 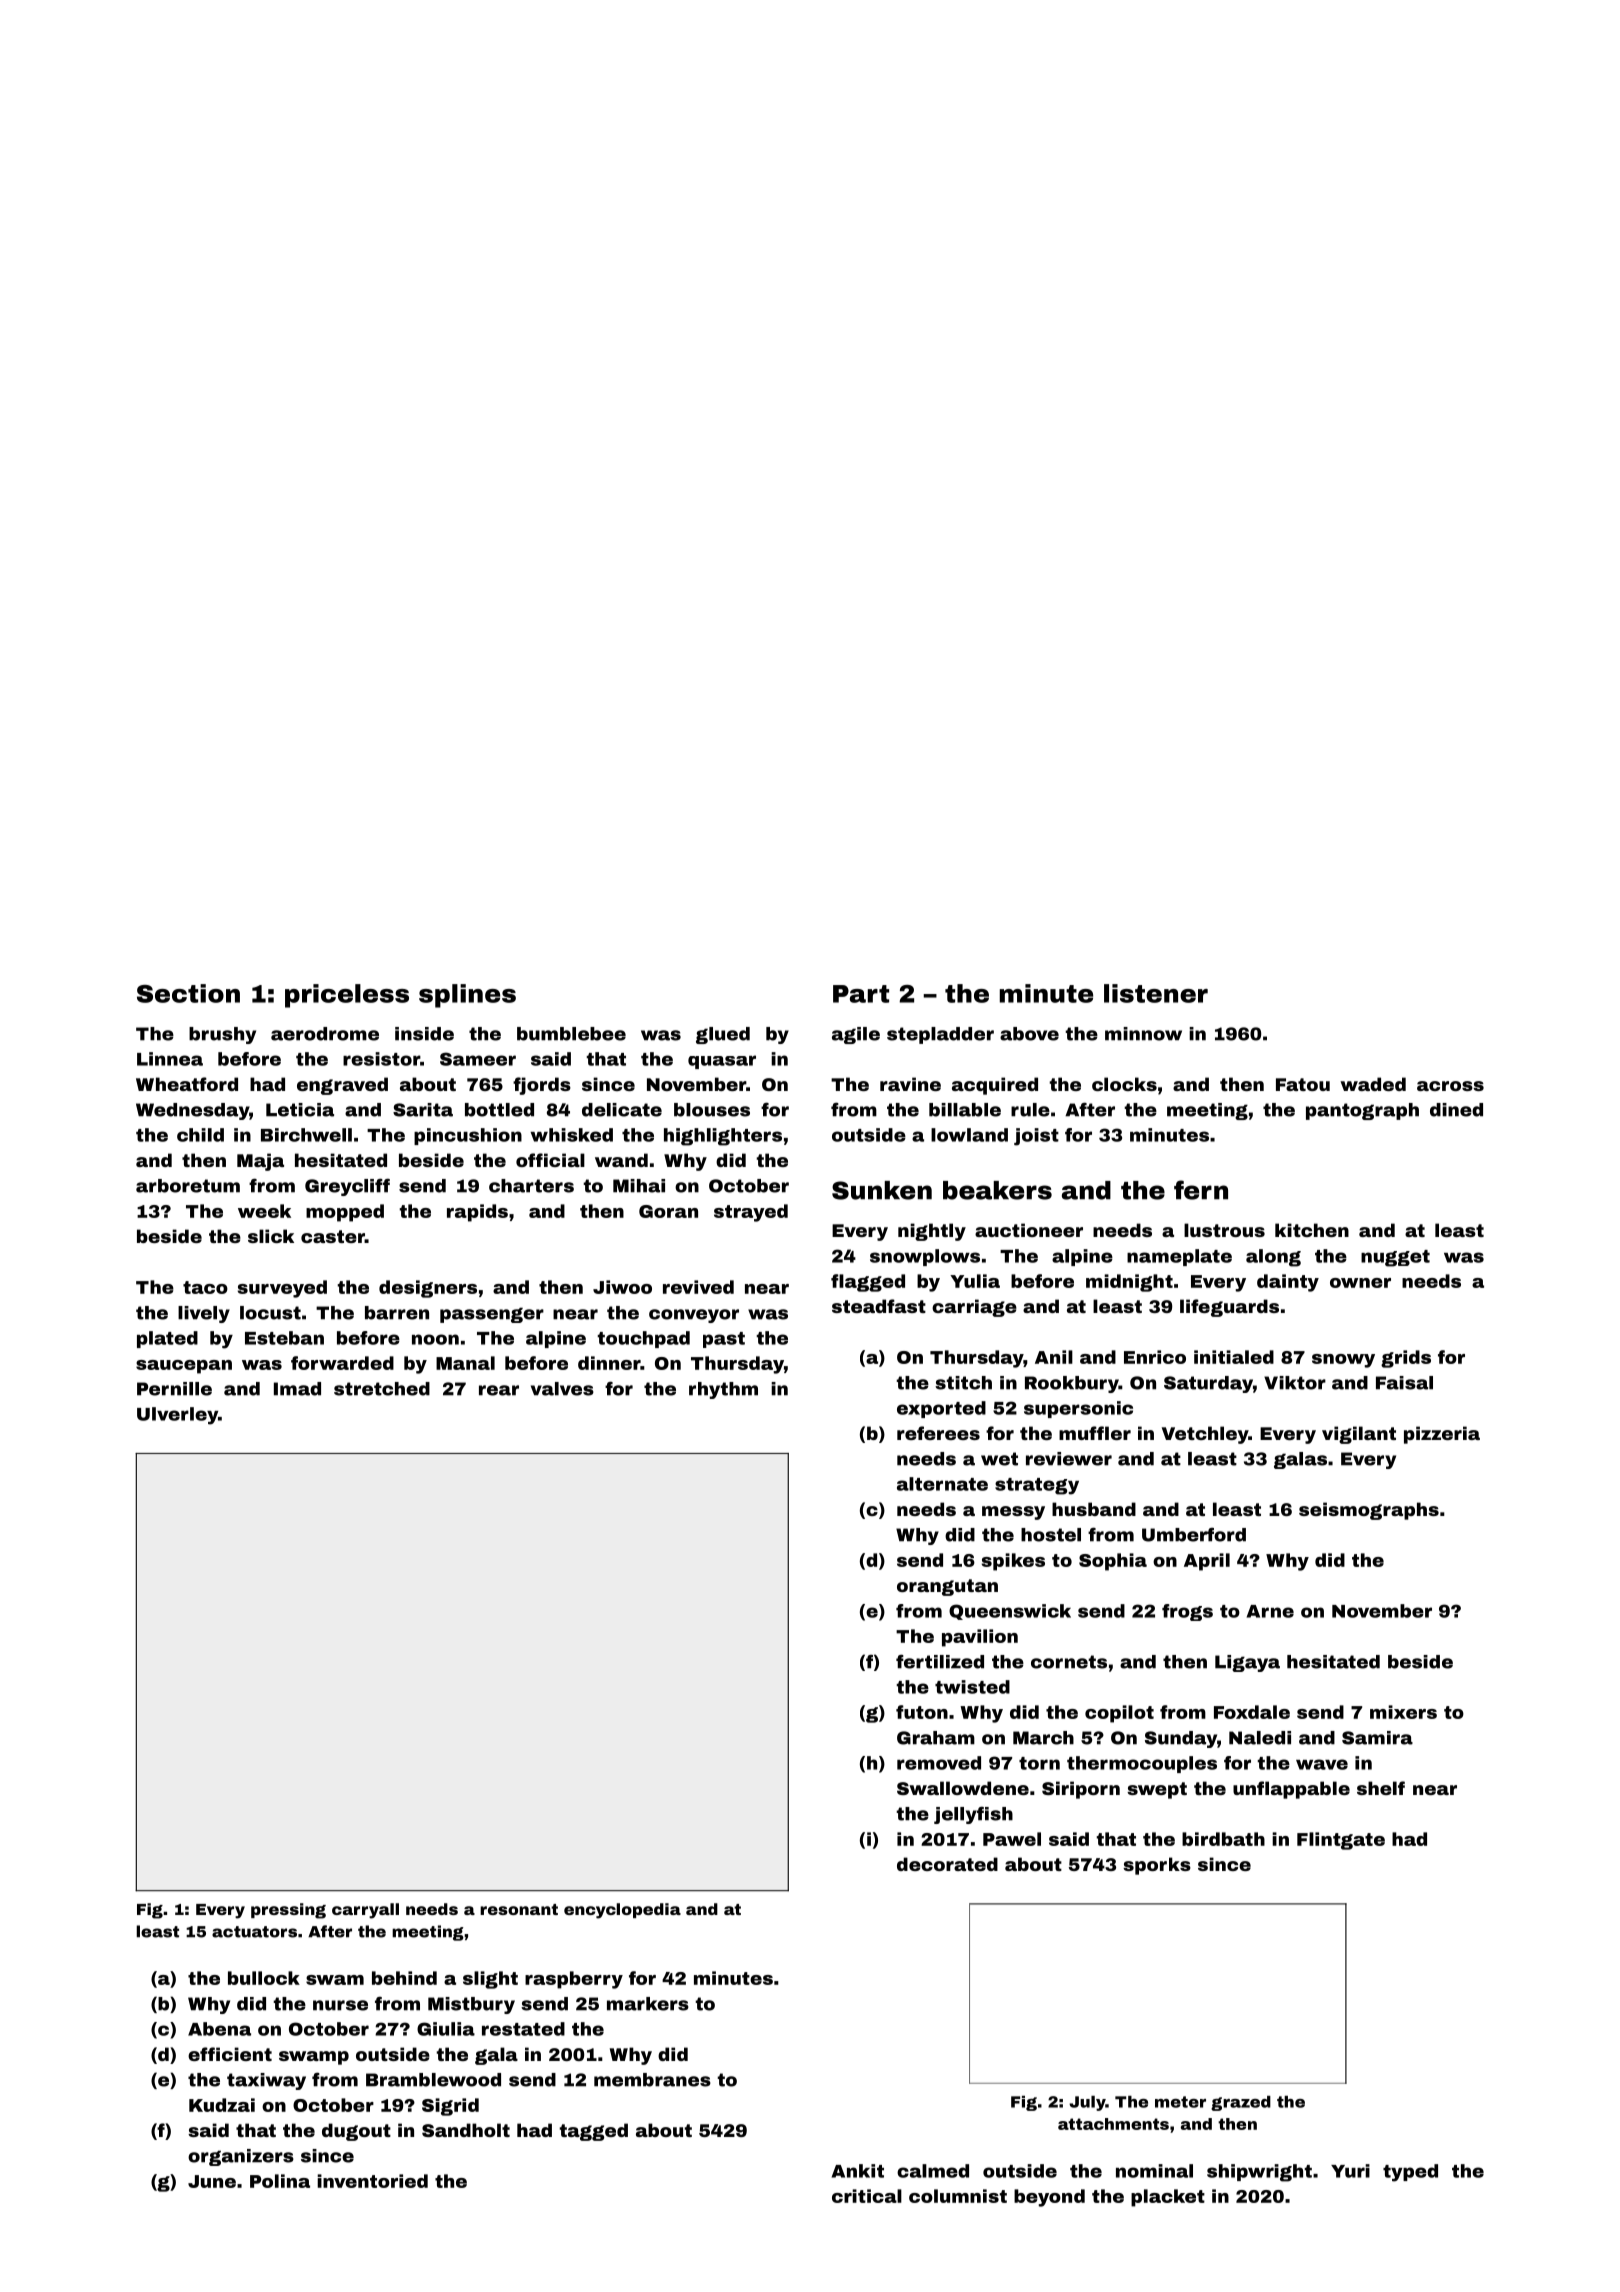 I want to click on behind, so click(x=404, y=1978).
